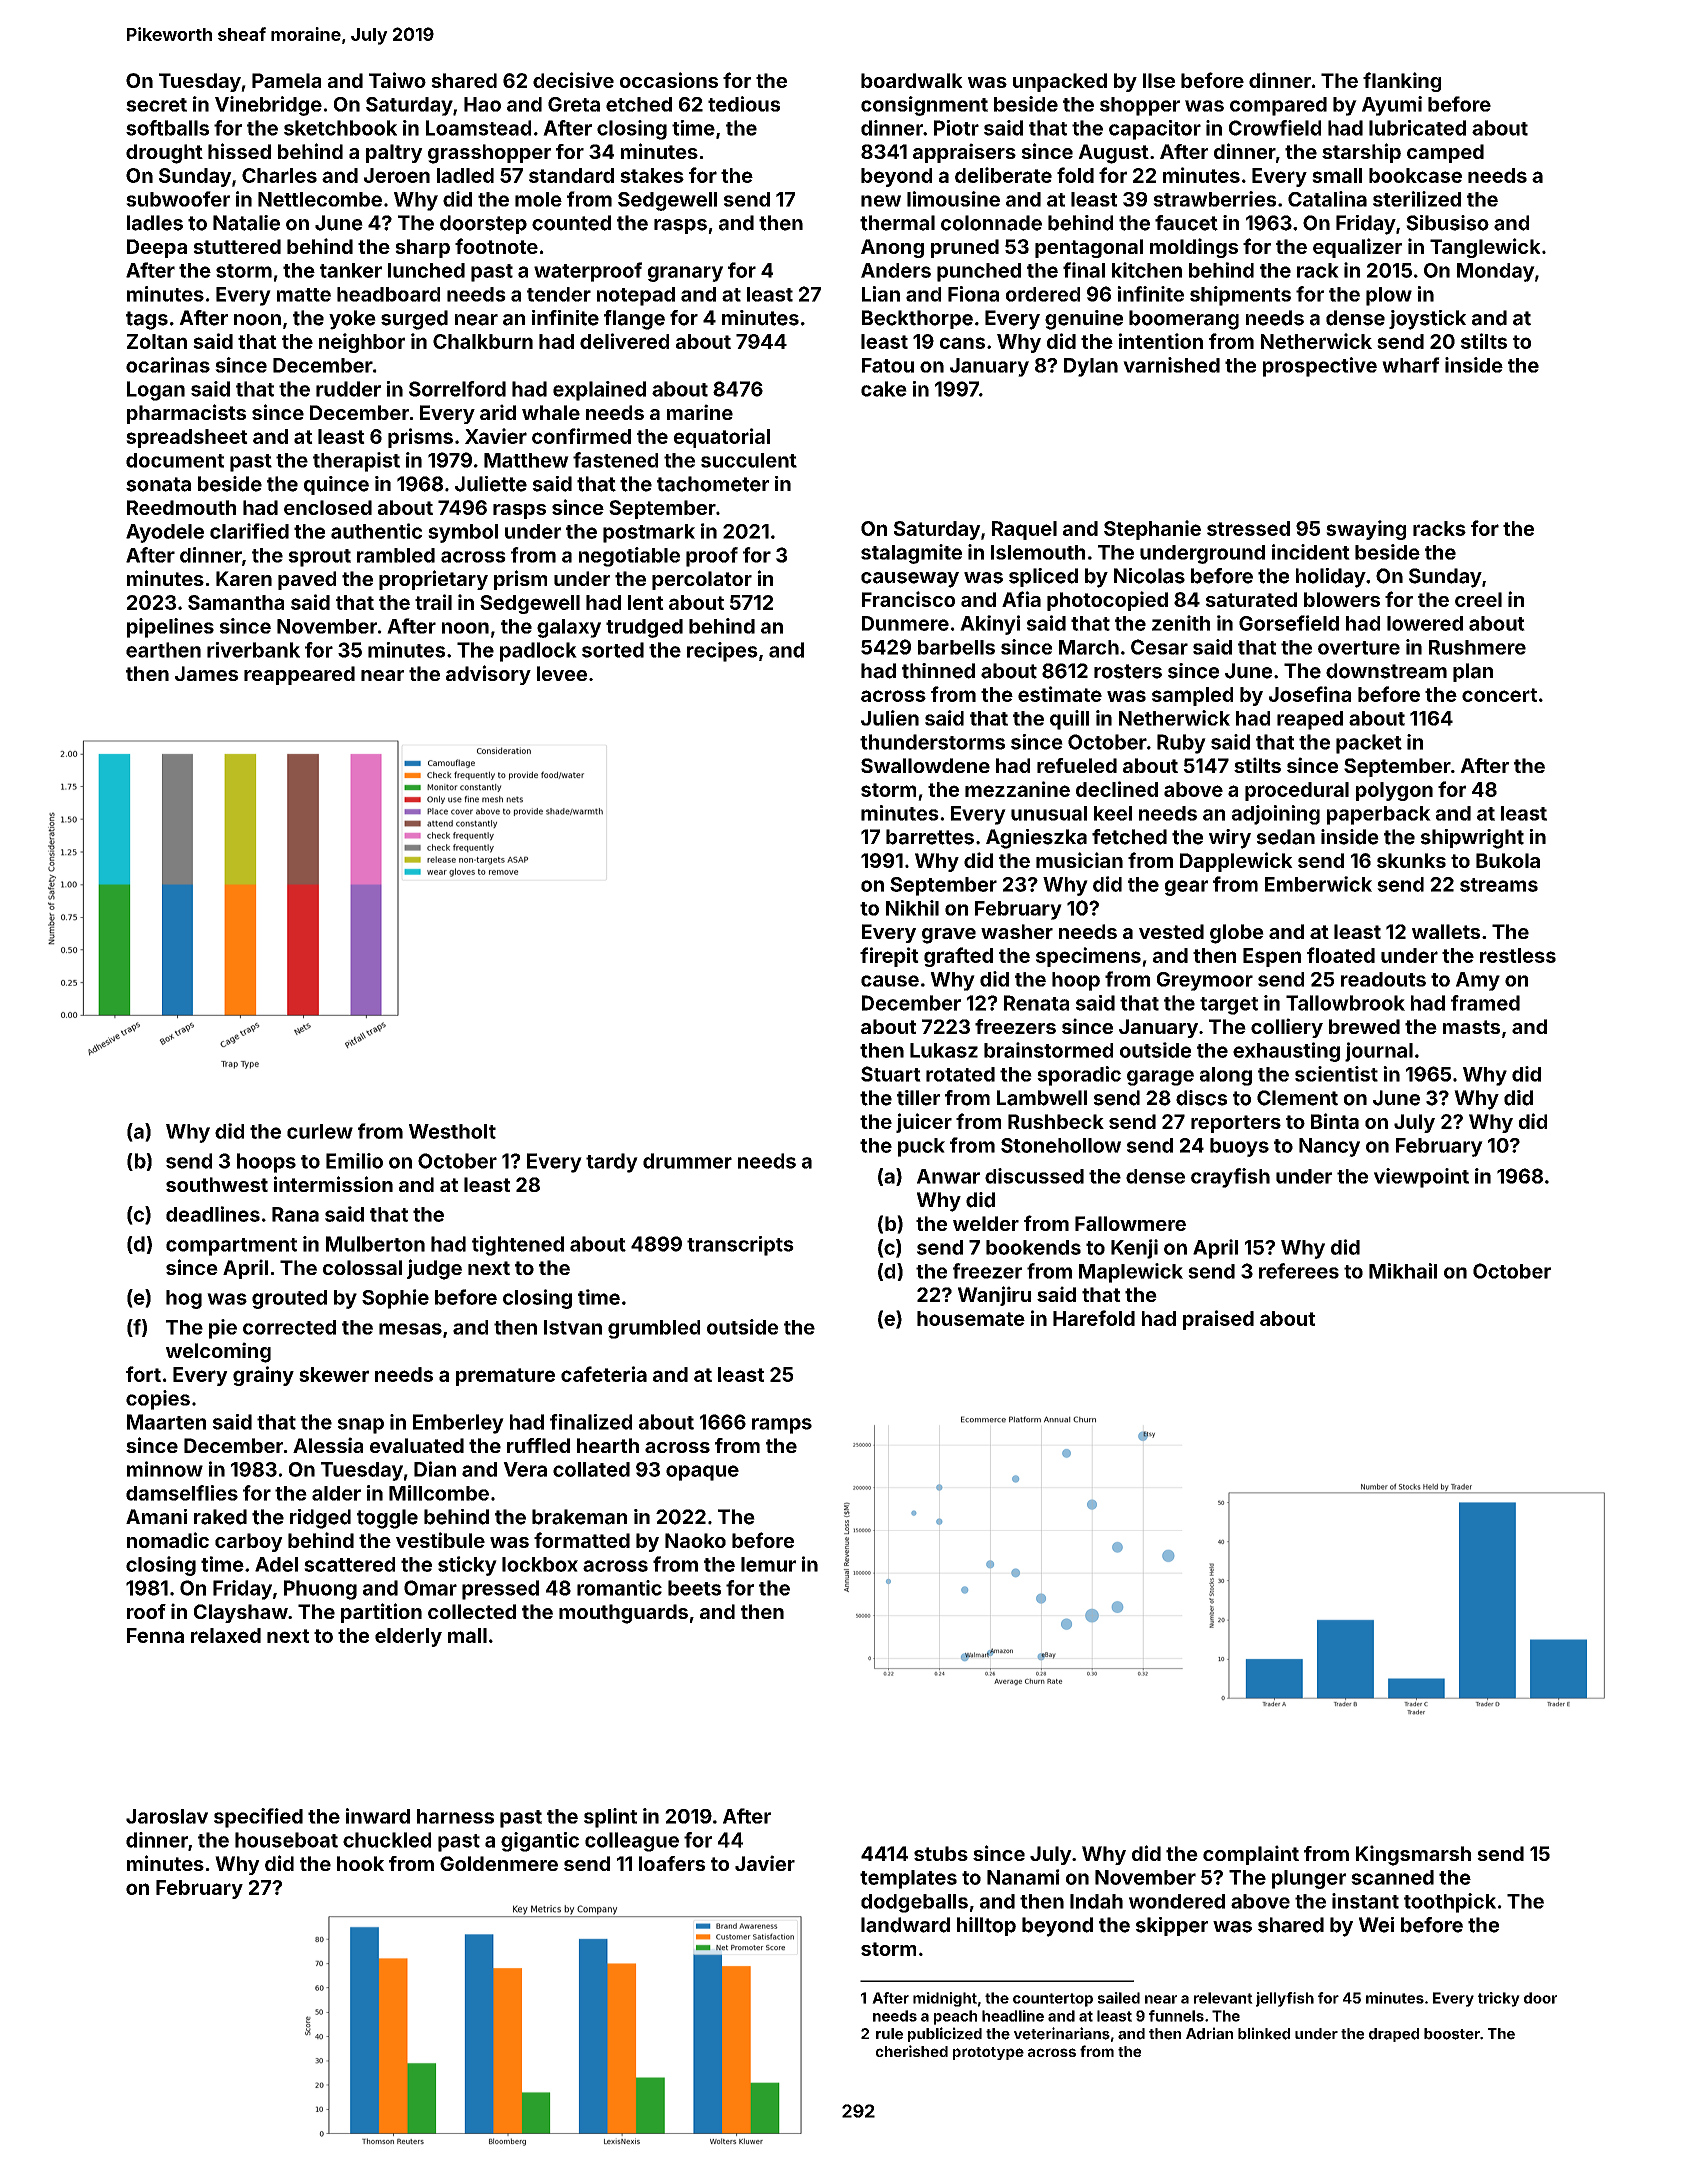  Describe the element at coordinates (1329, 1147) in the screenshot. I see `Nancy` at that location.
